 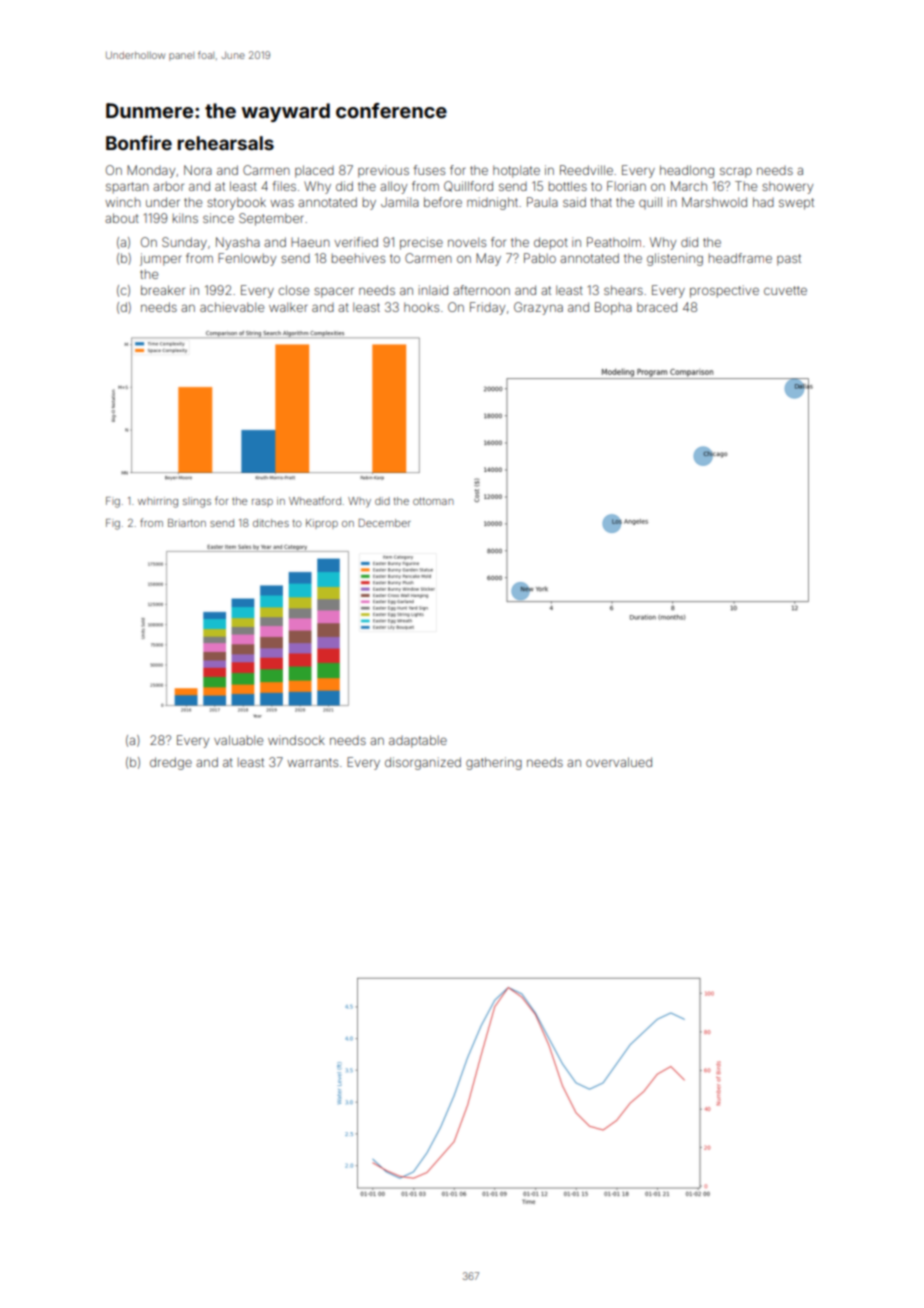 I want to click on scrap, so click(x=736, y=172).
